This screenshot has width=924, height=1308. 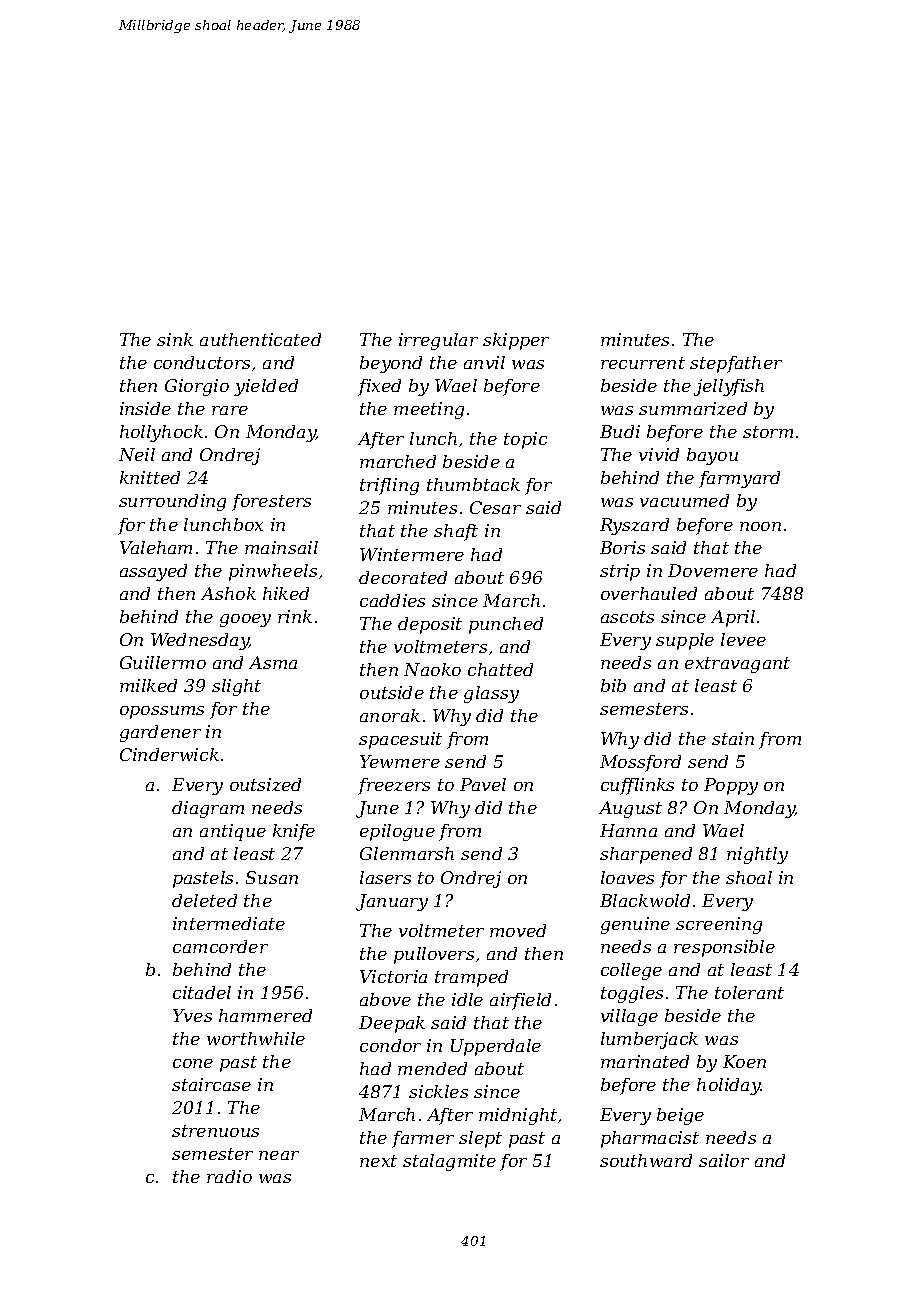 What do you see at coordinates (229, 1176) in the screenshot?
I see `radio` at bounding box center [229, 1176].
